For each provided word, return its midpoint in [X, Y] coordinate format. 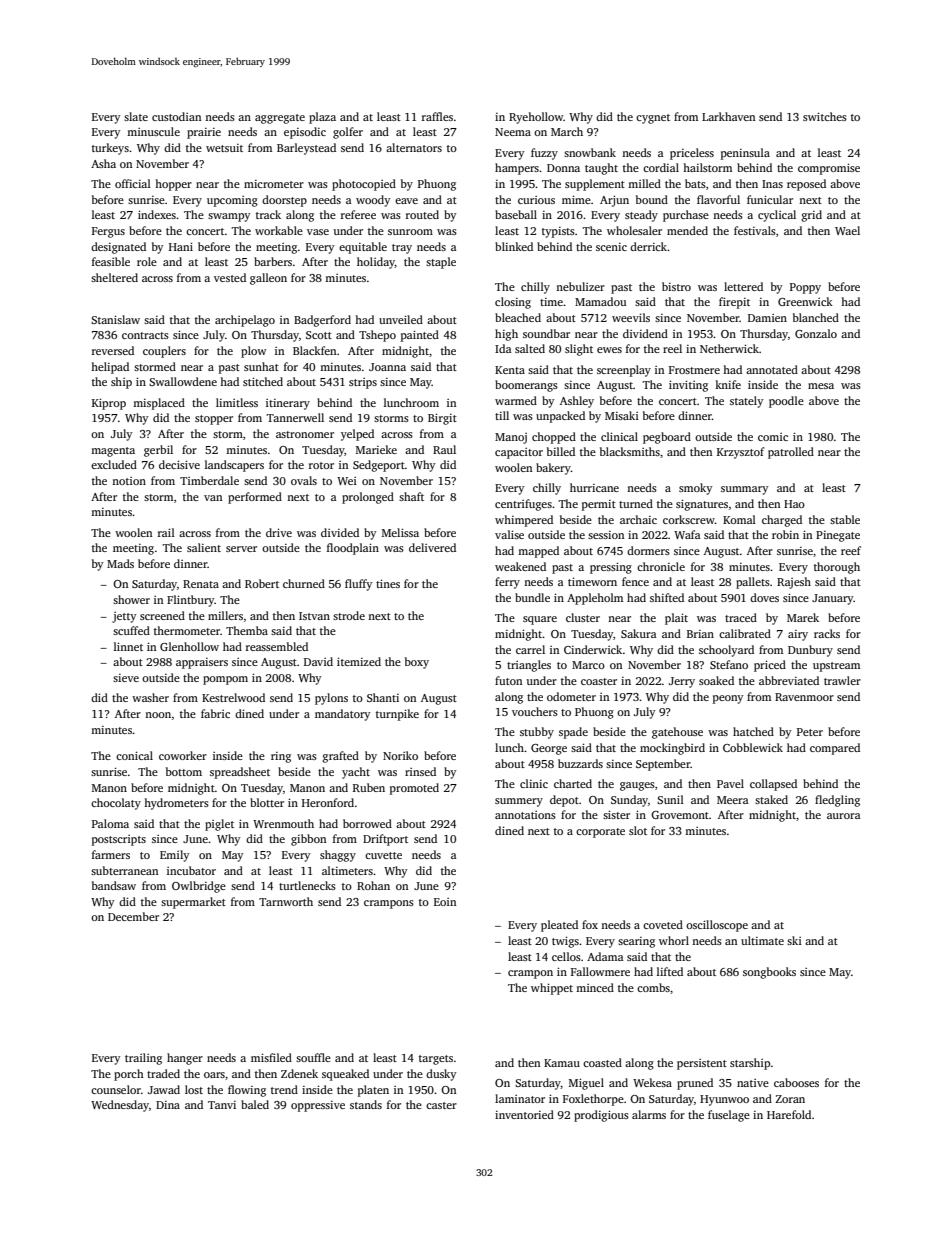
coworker [183, 755]
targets [436, 1060]
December [133, 916]
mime [576, 199]
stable [845, 519]
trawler [842, 680]
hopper [173, 185]
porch [129, 1075]
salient [204, 547]
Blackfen [314, 350]
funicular [770, 199]
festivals [755, 230]
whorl [674, 940]
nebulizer [580, 286]
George [549, 749]
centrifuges [523, 505]
